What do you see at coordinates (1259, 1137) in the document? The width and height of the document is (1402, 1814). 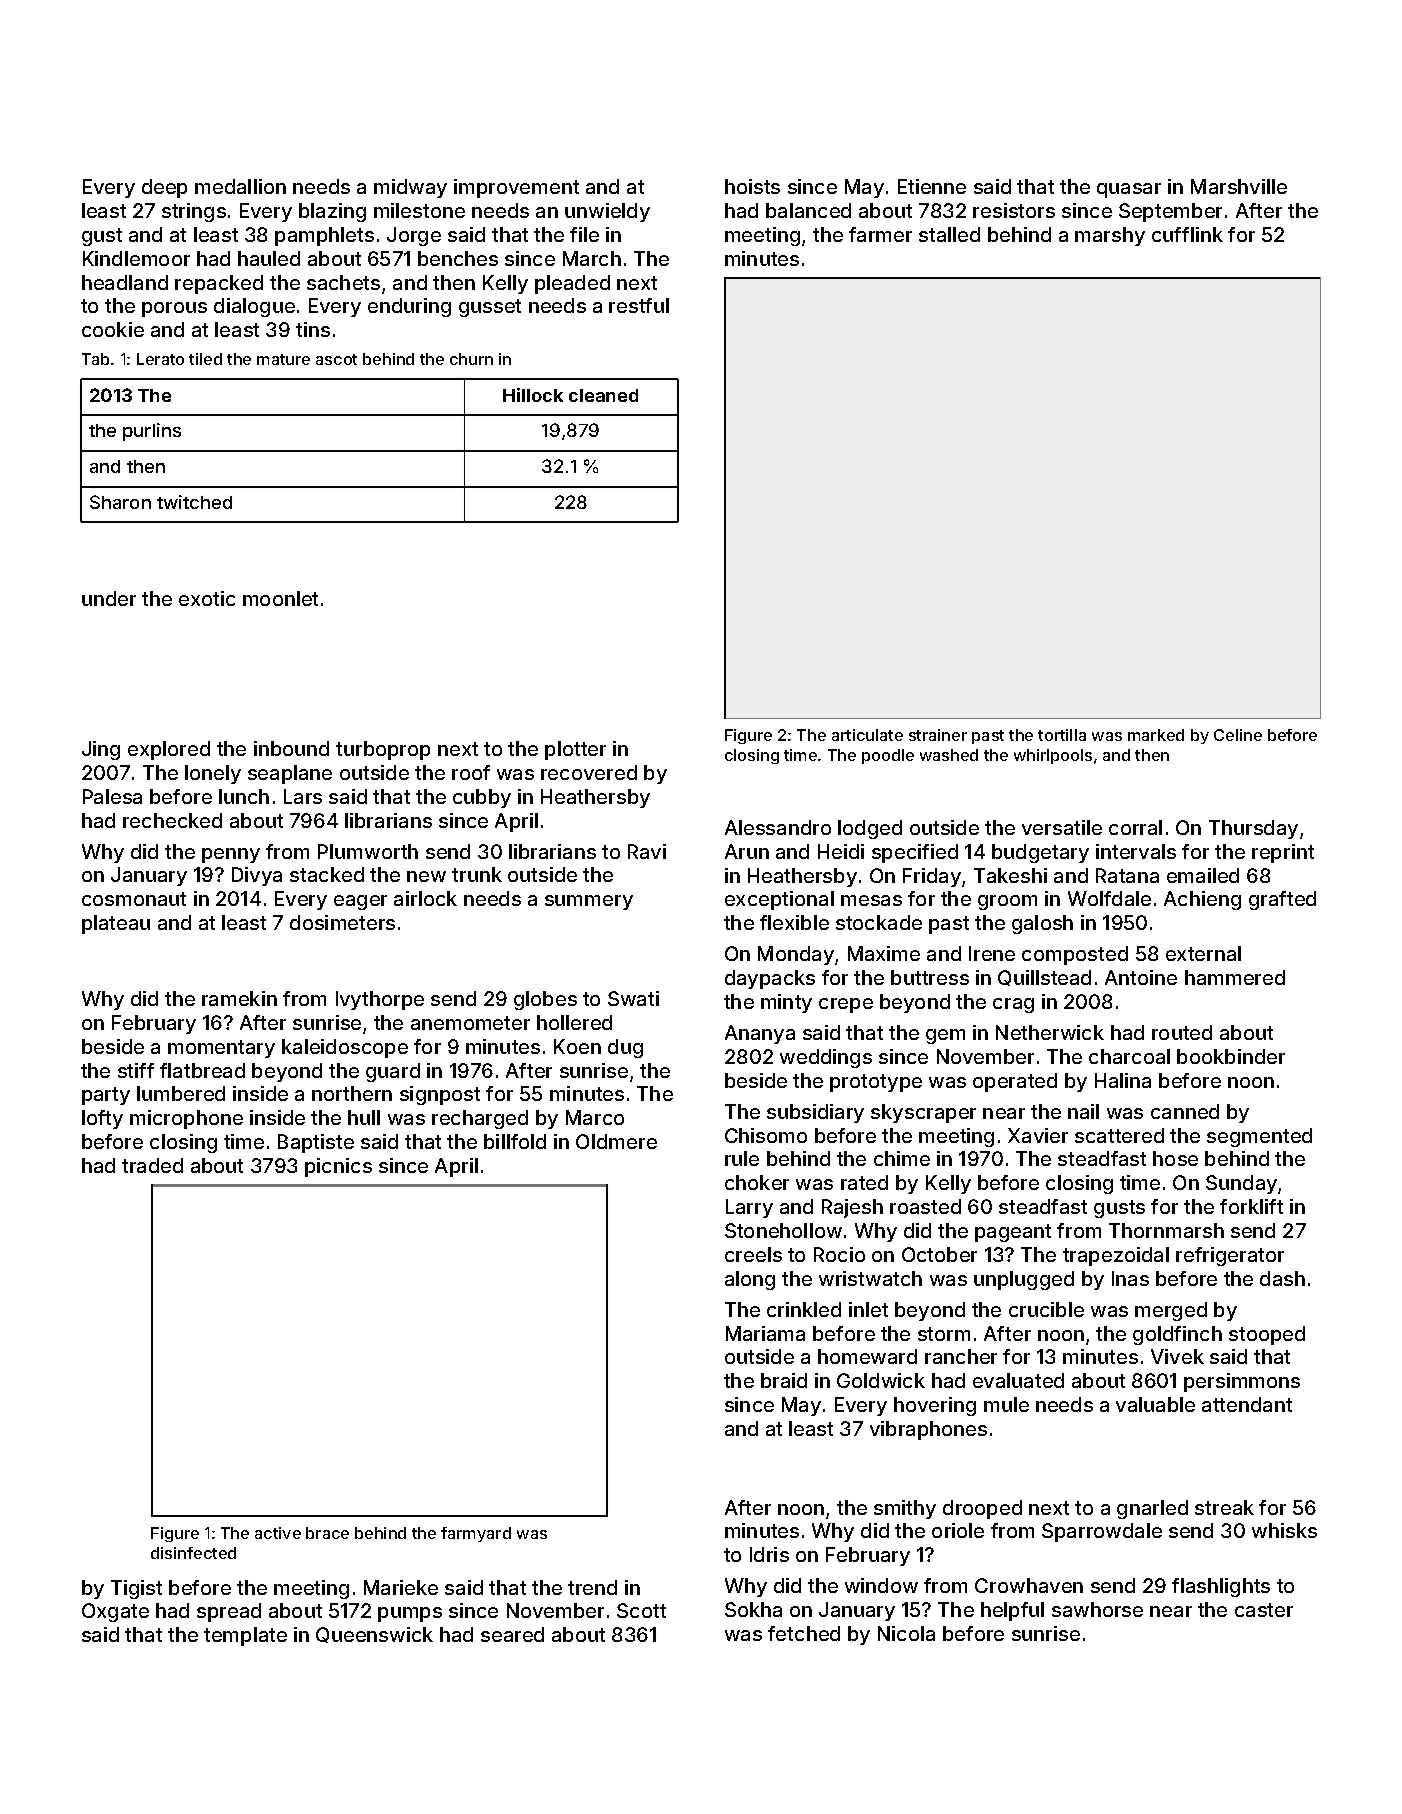 I see `segmented` at bounding box center [1259, 1137].
